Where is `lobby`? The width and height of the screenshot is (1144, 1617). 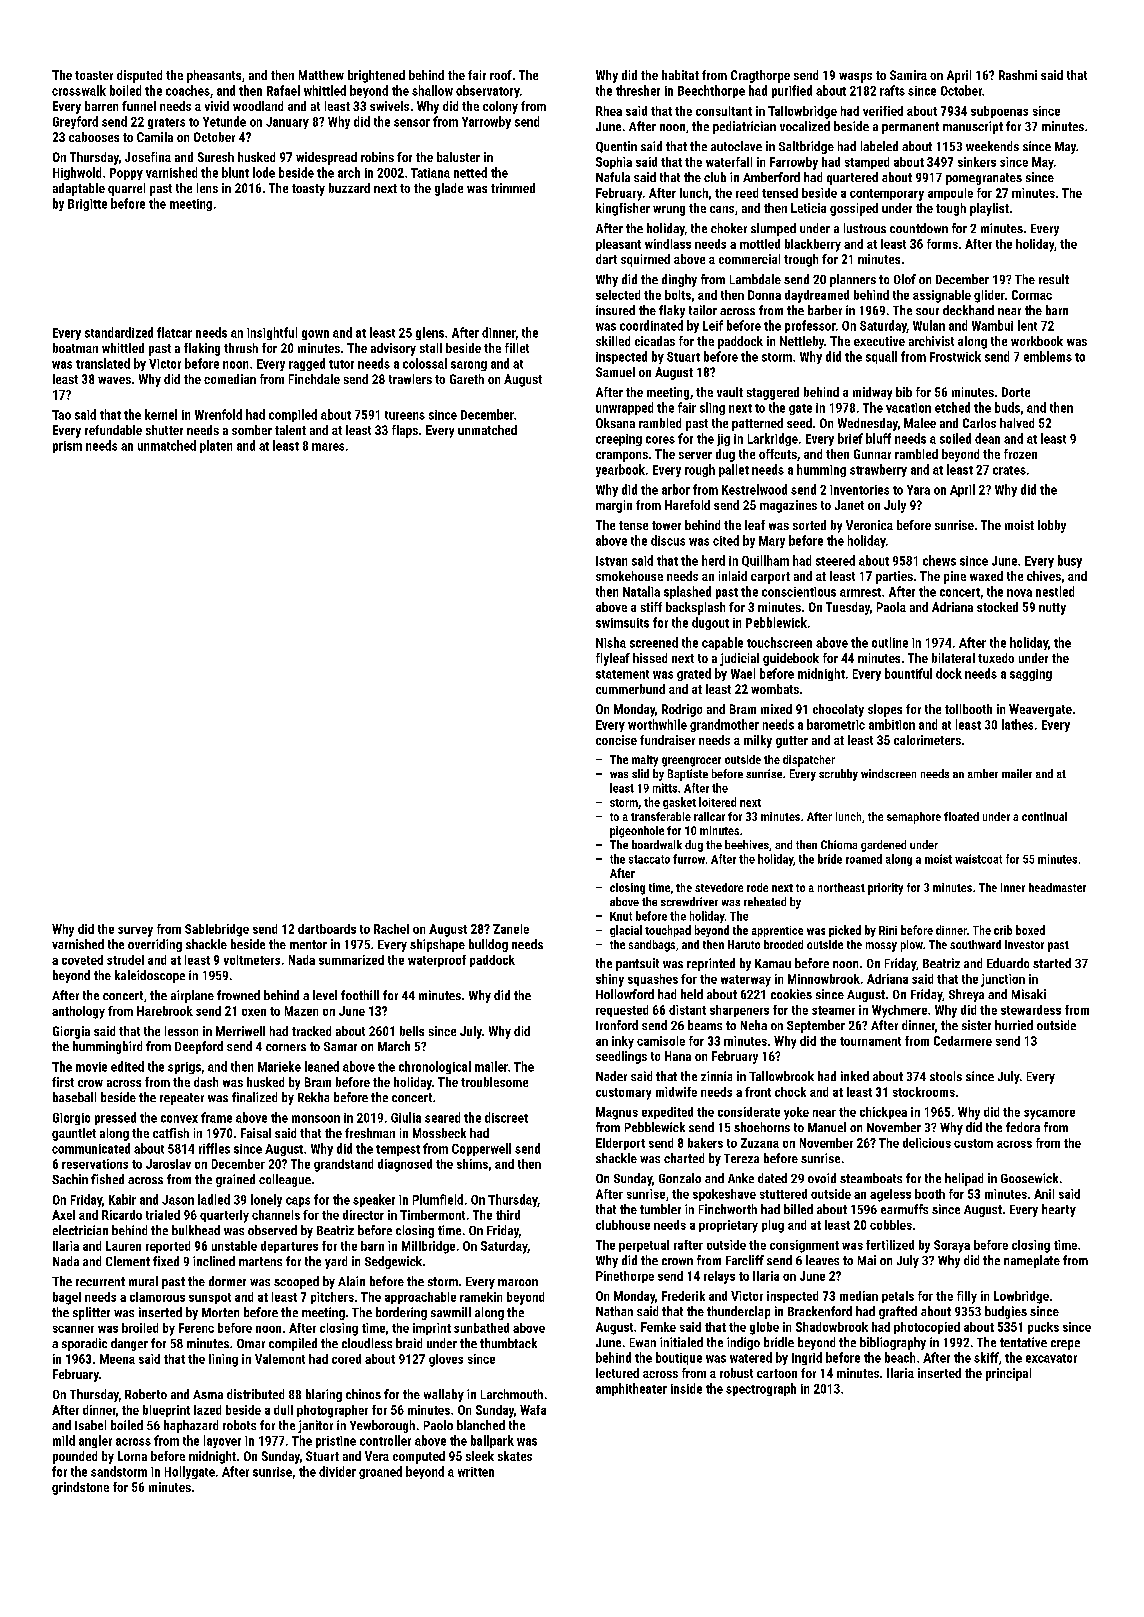 lobby is located at coordinates (1052, 526).
